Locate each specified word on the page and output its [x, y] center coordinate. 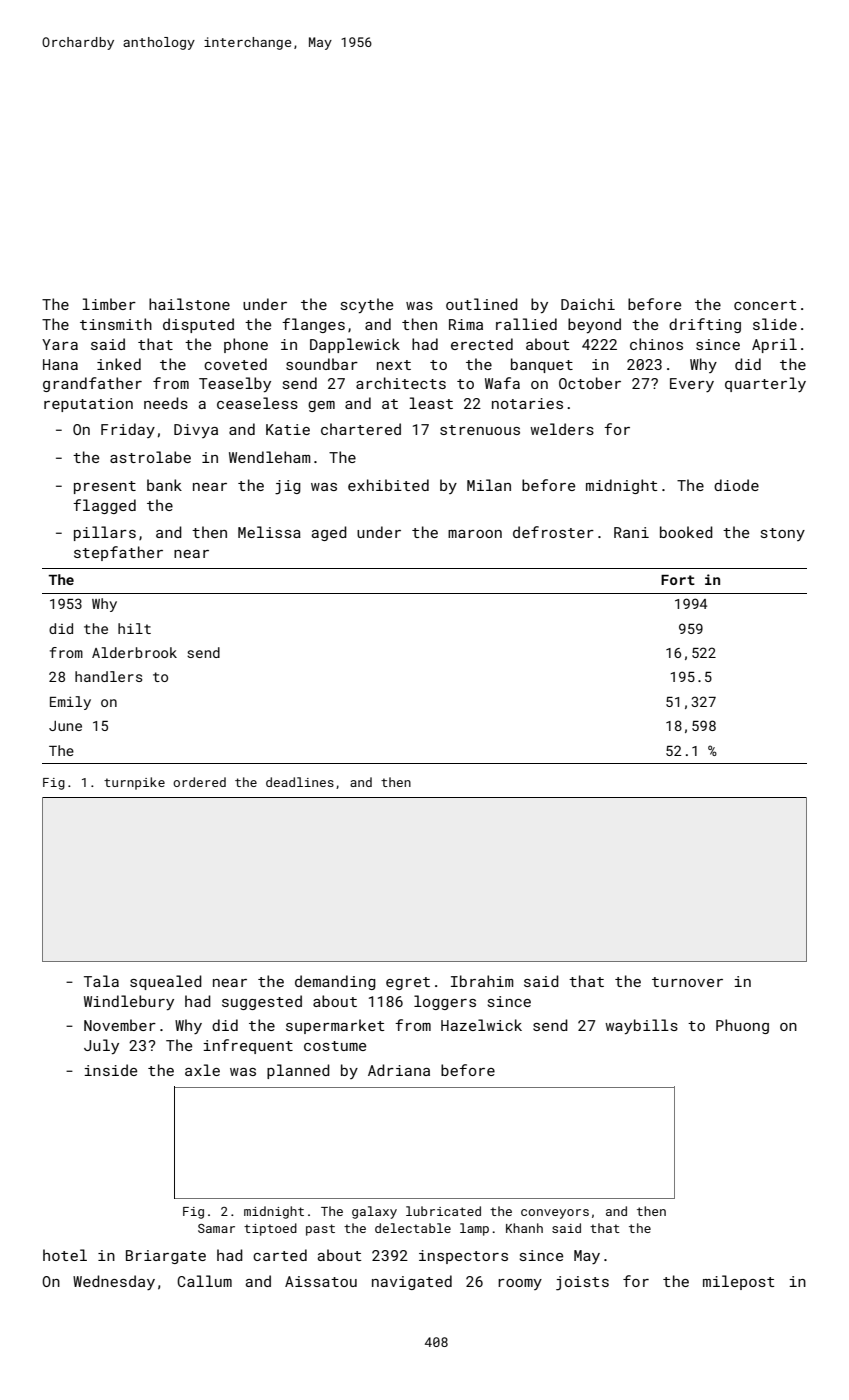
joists [582, 1283]
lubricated [443, 1211]
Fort [678, 580]
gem [321, 406]
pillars [105, 533]
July [101, 1046]
